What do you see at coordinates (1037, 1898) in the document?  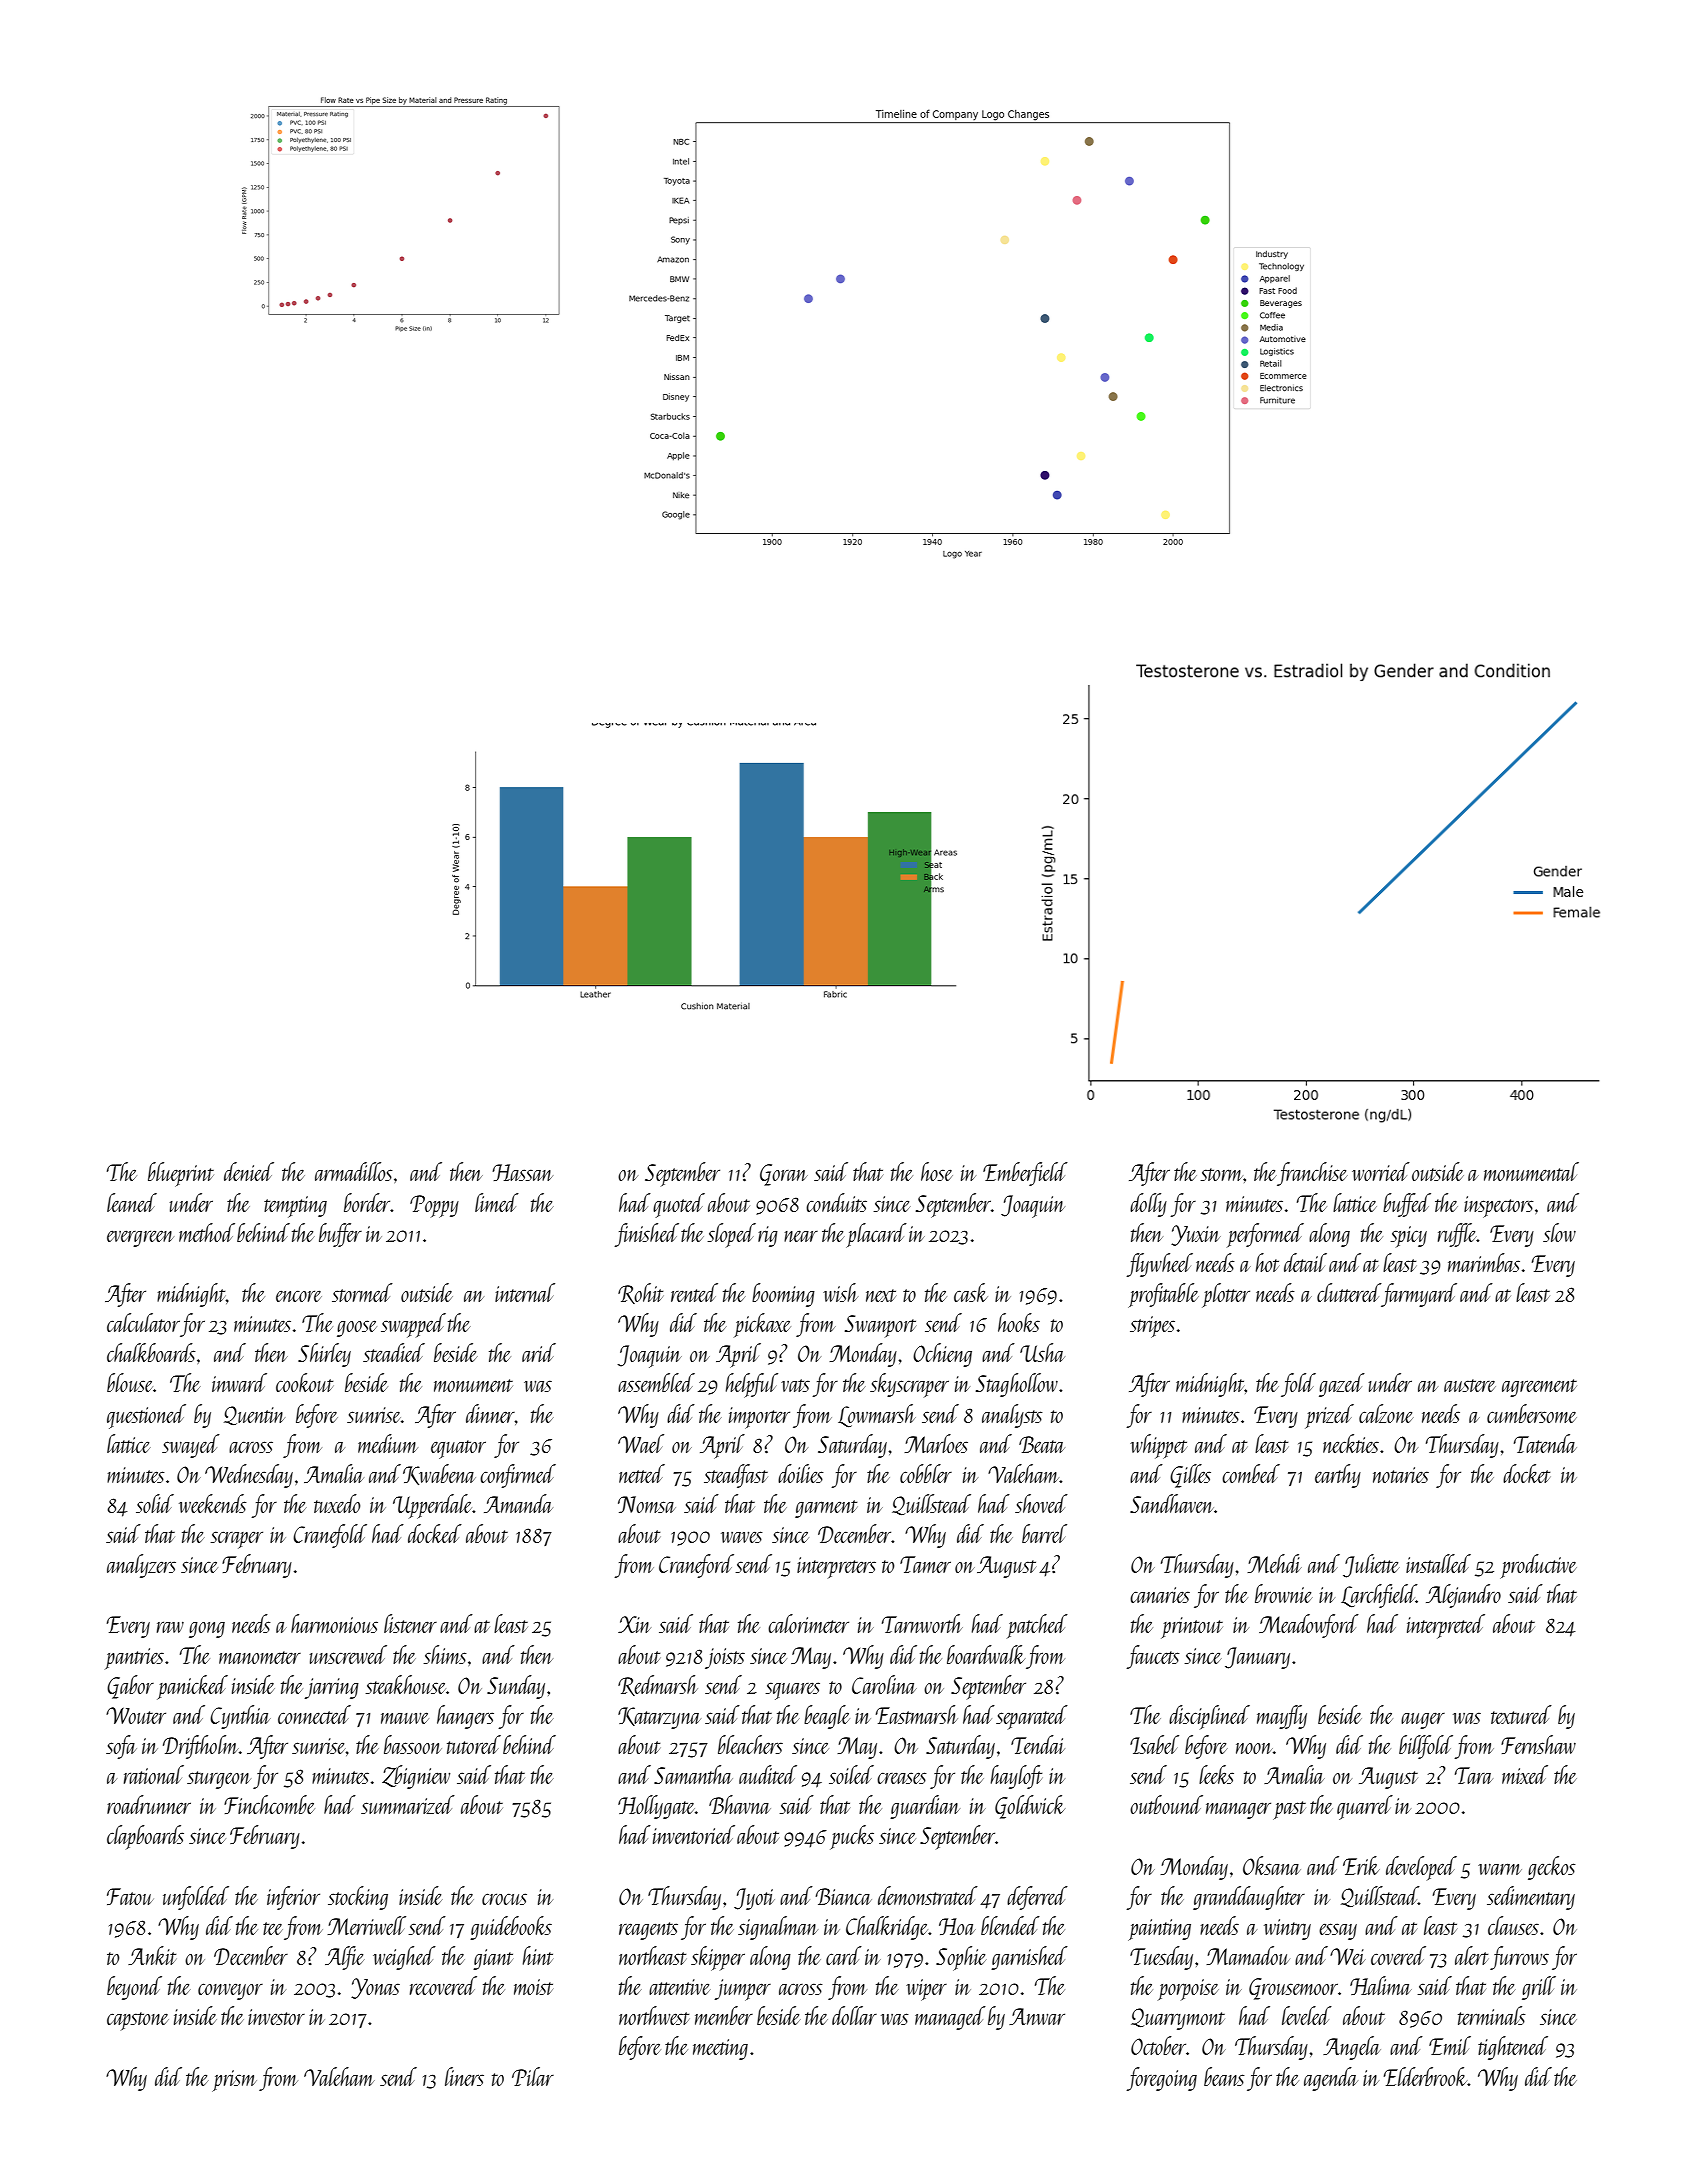 I see `deferred` at bounding box center [1037, 1898].
